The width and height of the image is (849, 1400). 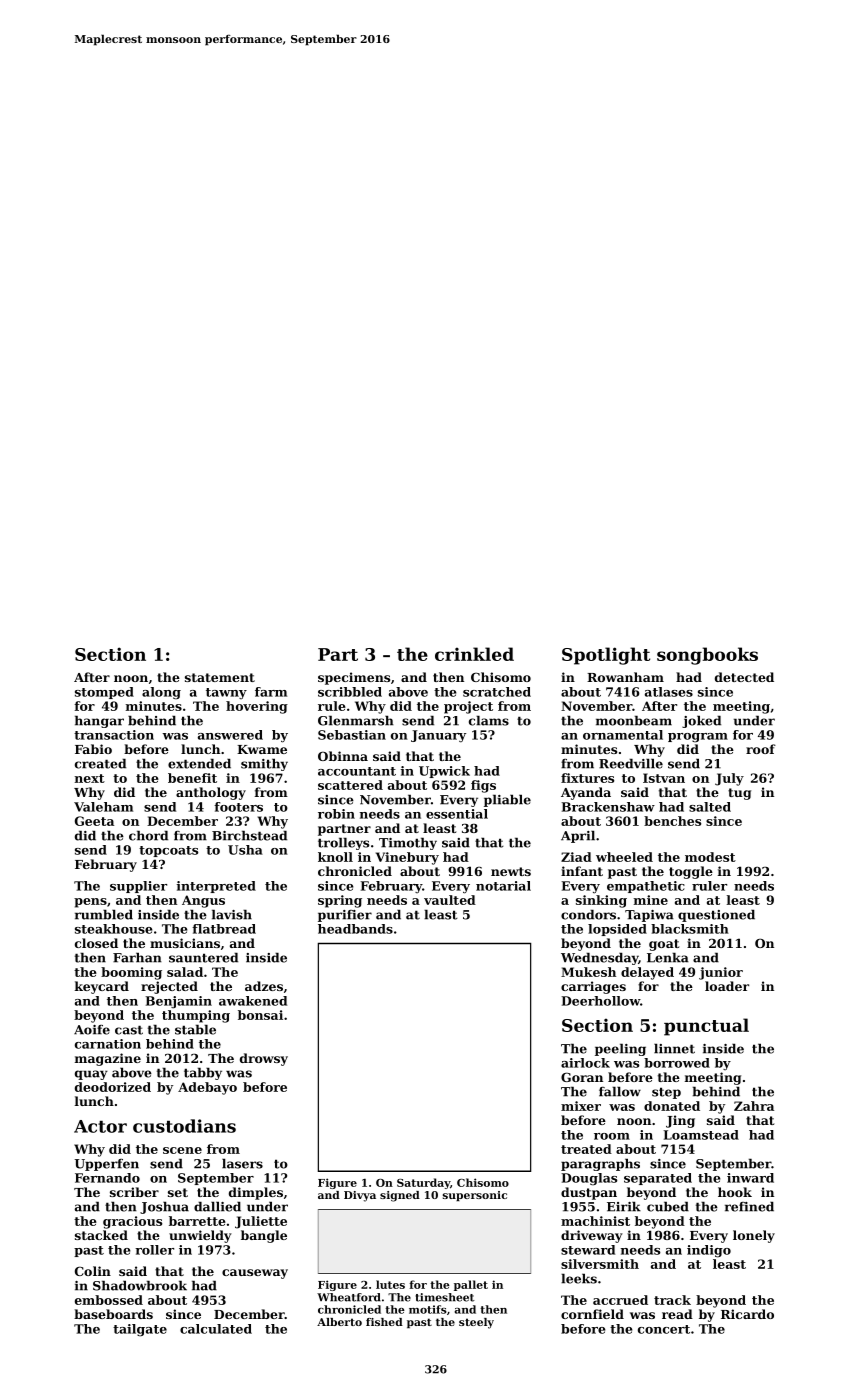 I want to click on crinkled, so click(x=474, y=654).
